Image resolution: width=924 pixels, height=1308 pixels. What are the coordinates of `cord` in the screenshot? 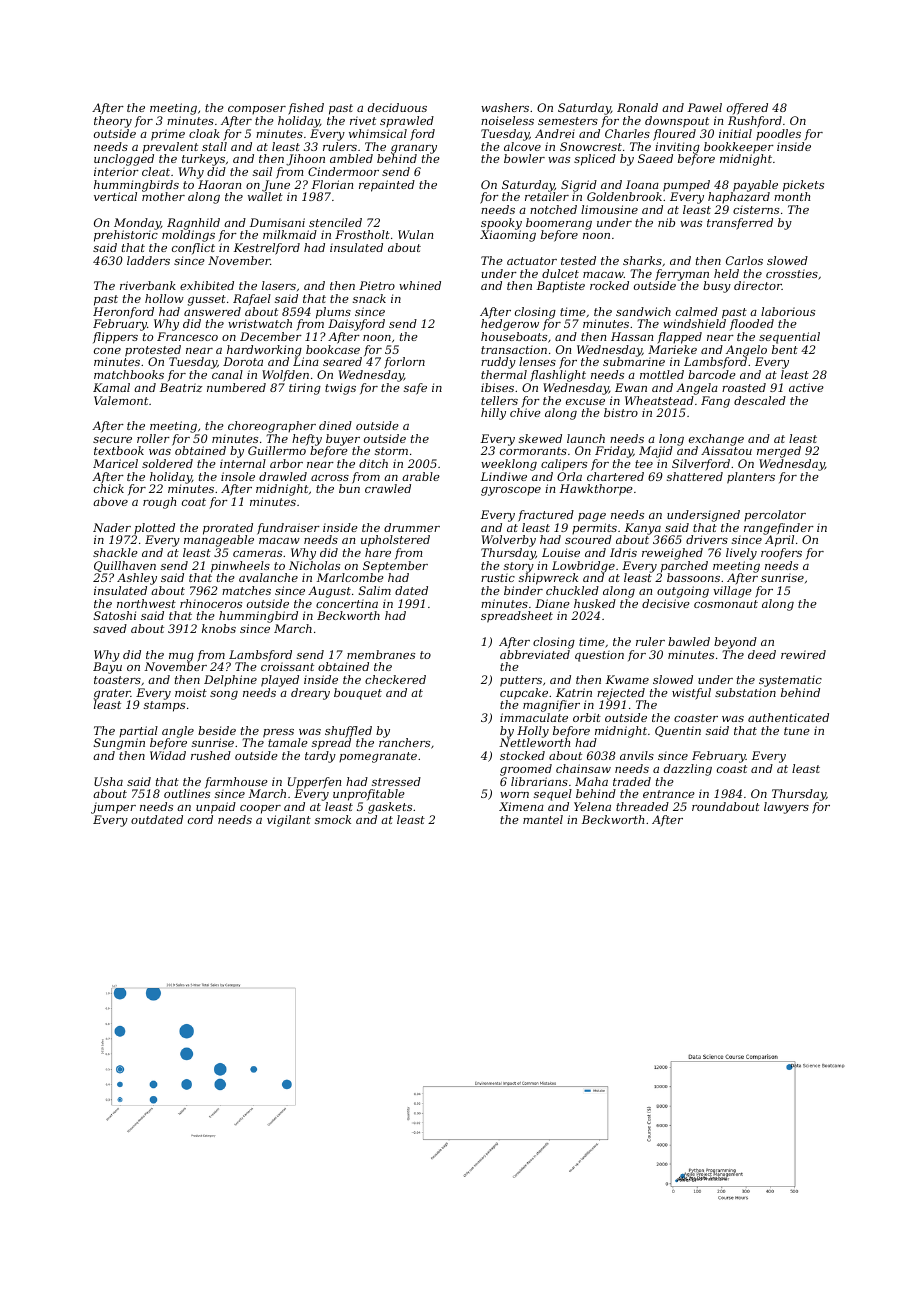 It's located at (200, 819).
